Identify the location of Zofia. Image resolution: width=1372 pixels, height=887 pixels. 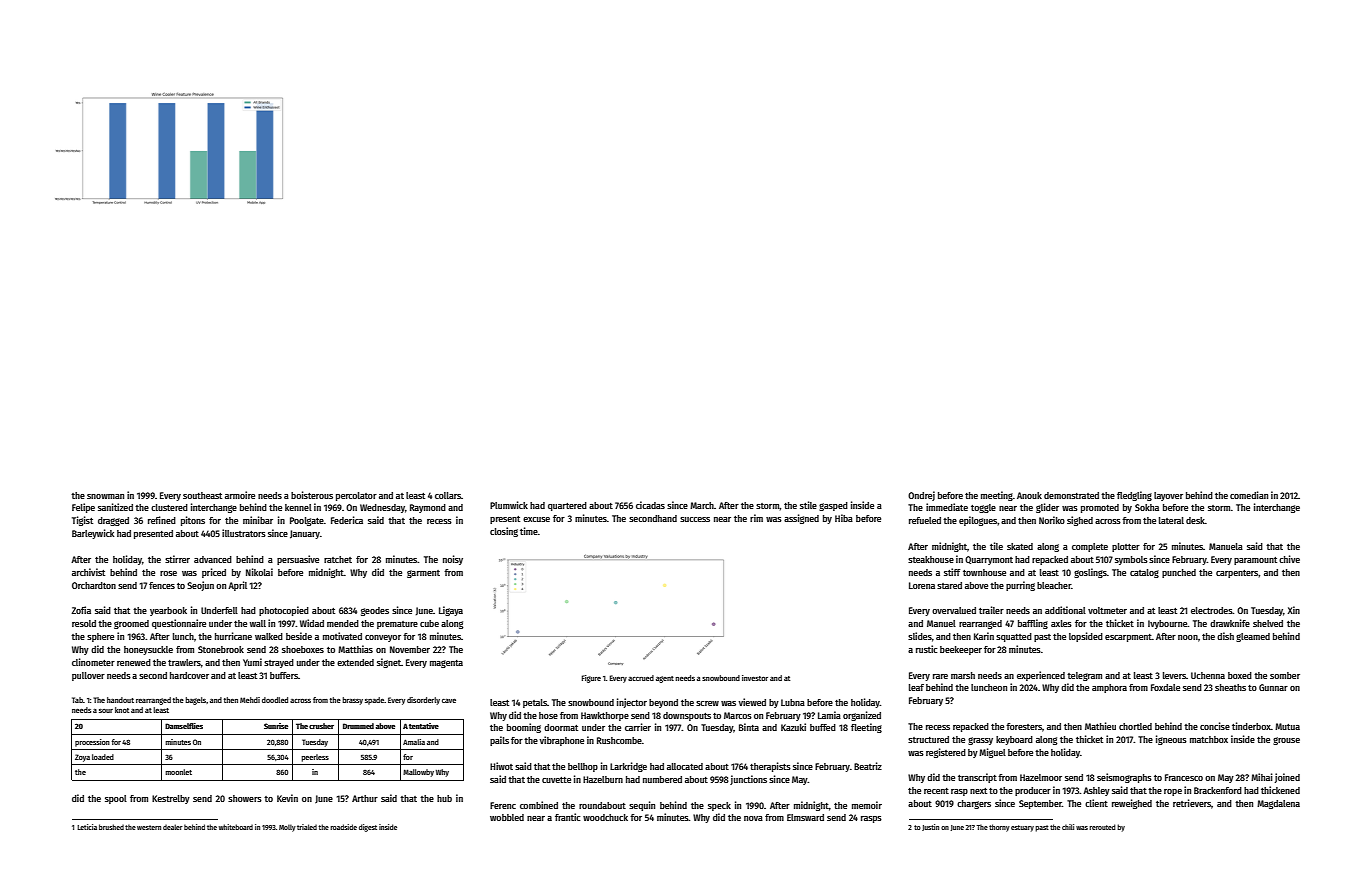
(81, 610).
